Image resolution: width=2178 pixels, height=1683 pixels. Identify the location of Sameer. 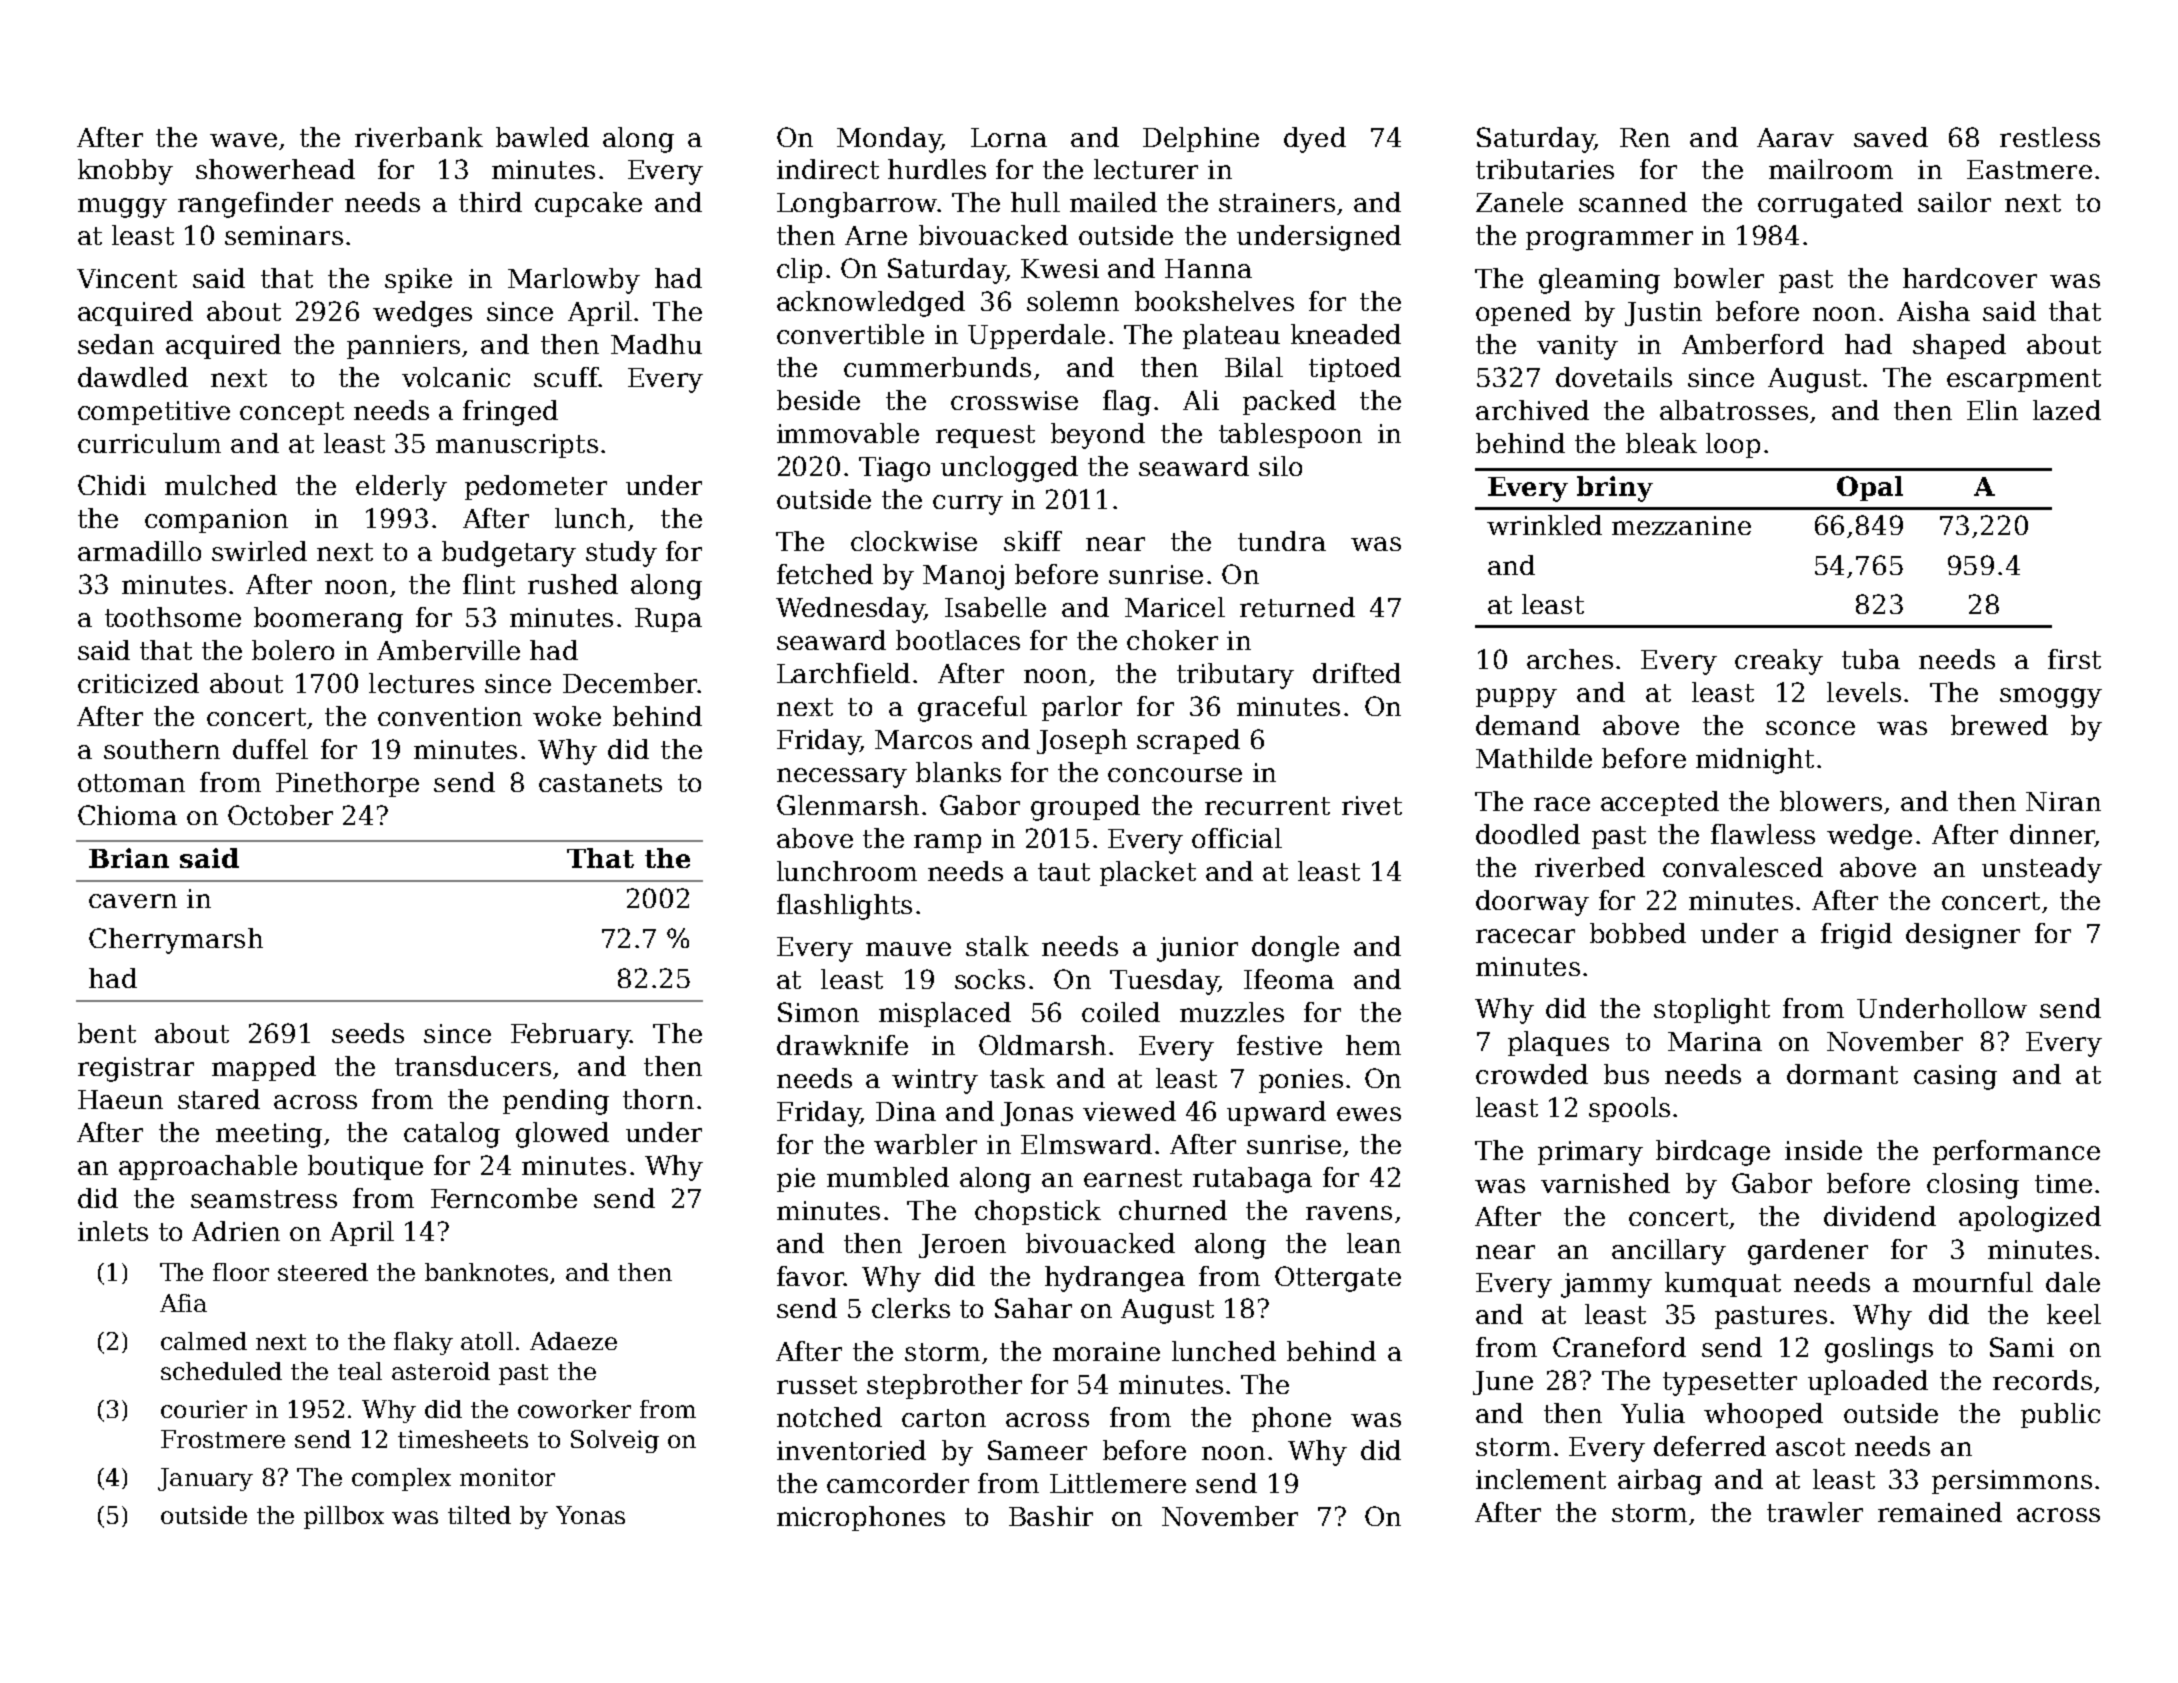
(1037, 1450).
